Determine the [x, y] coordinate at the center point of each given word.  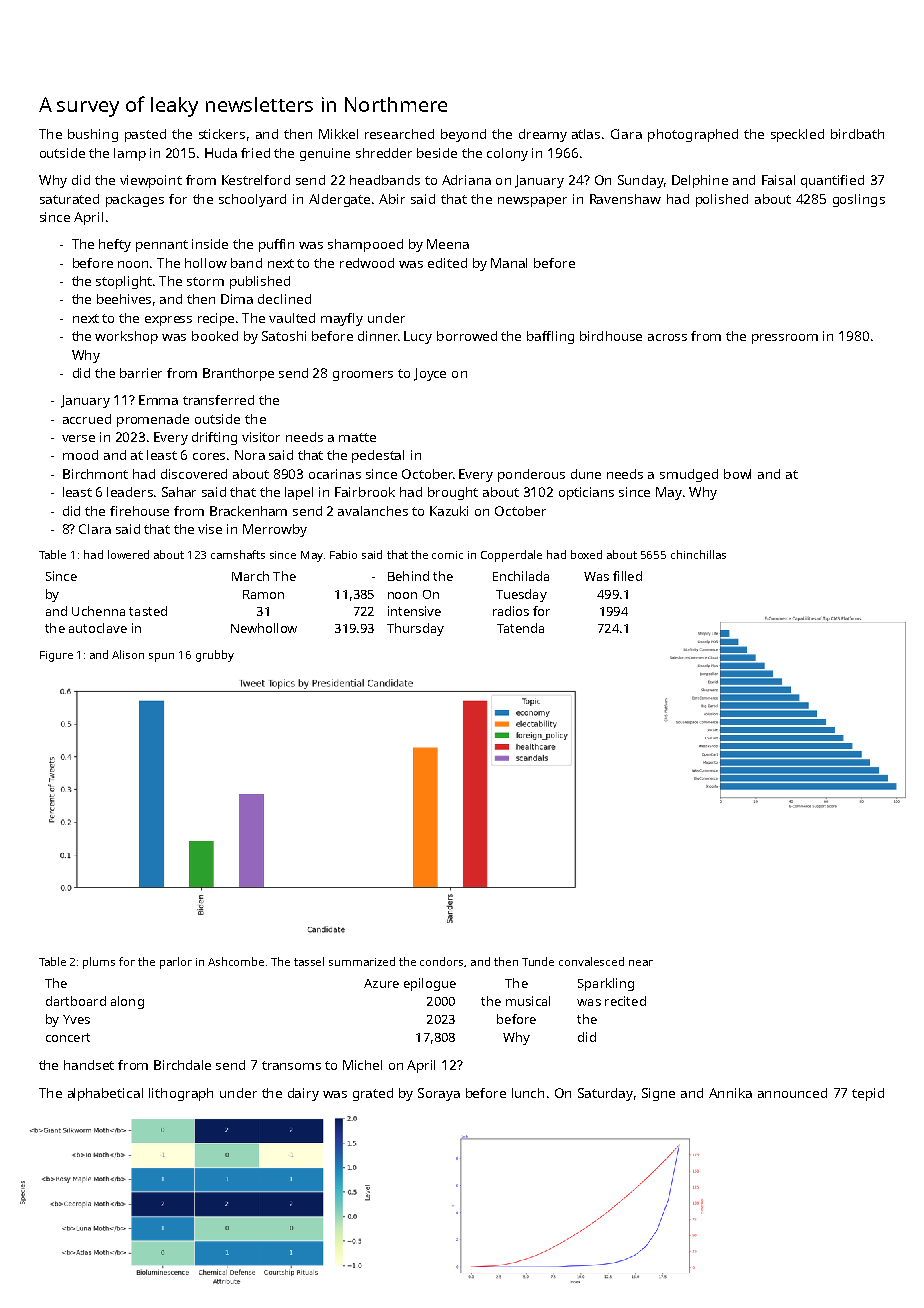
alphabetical [105, 1094]
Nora [250, 455]
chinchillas [698, 554]
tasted [148, 611]
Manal [509, 263]
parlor [176, 963]
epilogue [430, 984]
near [641, 963]
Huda [221, 153]
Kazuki [449, 511]
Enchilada [521, 576]
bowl [737, 474]
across [667, 337]
